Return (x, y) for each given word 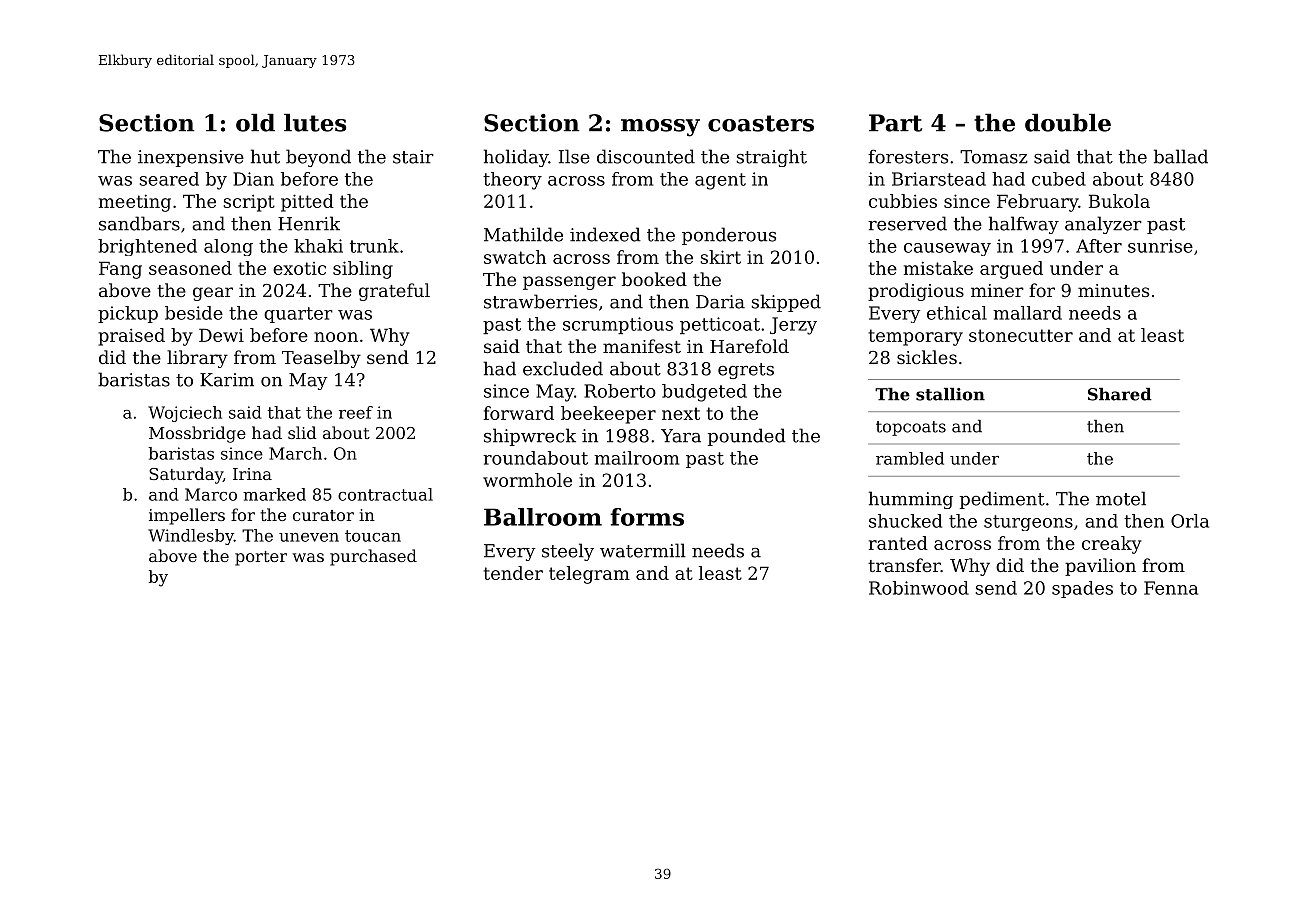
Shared (1120, 394)
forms (647, 517)
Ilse (574, 156)
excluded (563, 368)
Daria (720, 302)
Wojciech (185, 414)
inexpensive (191, 158)
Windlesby (191, 537)
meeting (135, 203)
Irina (252, 474)
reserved (907, 223)
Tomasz (994, 157)
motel (1121, 498)
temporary (916, 337)
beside (194, 313)
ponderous (729, 236)
